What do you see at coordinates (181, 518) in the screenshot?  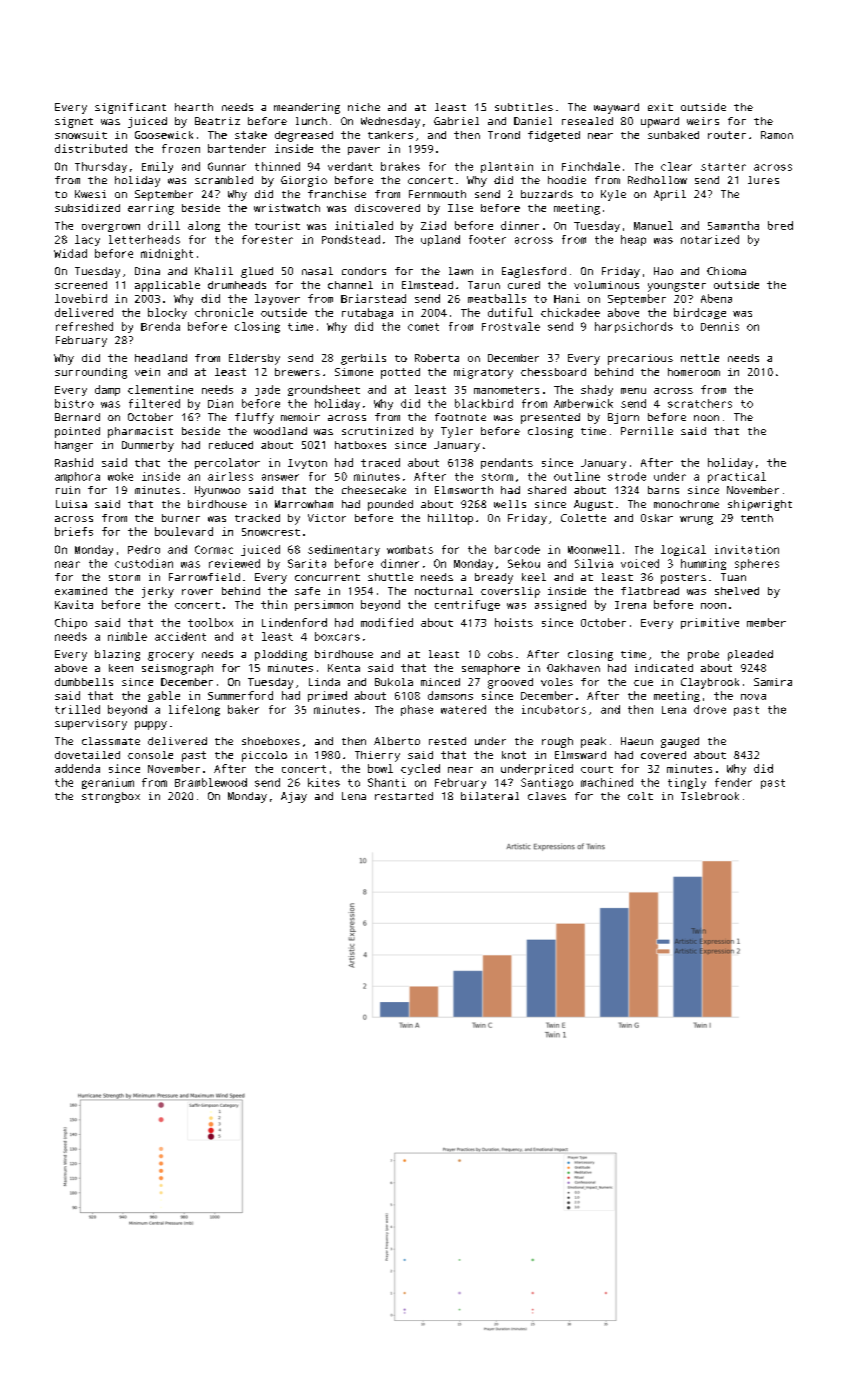 I see `burner` at bounding box center [181, 518].
